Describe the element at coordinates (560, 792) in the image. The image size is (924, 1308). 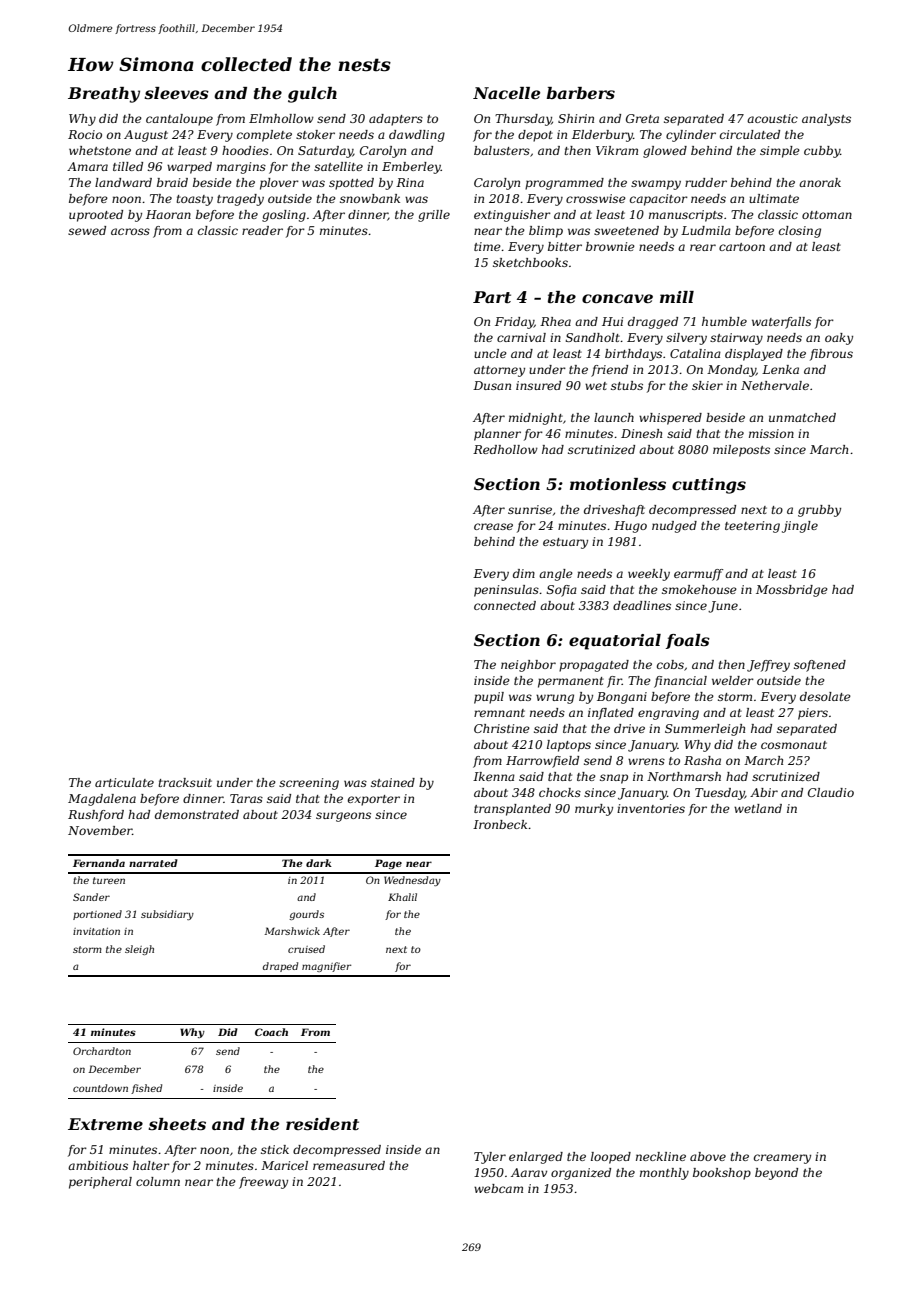
I see `chocks` at that location.
